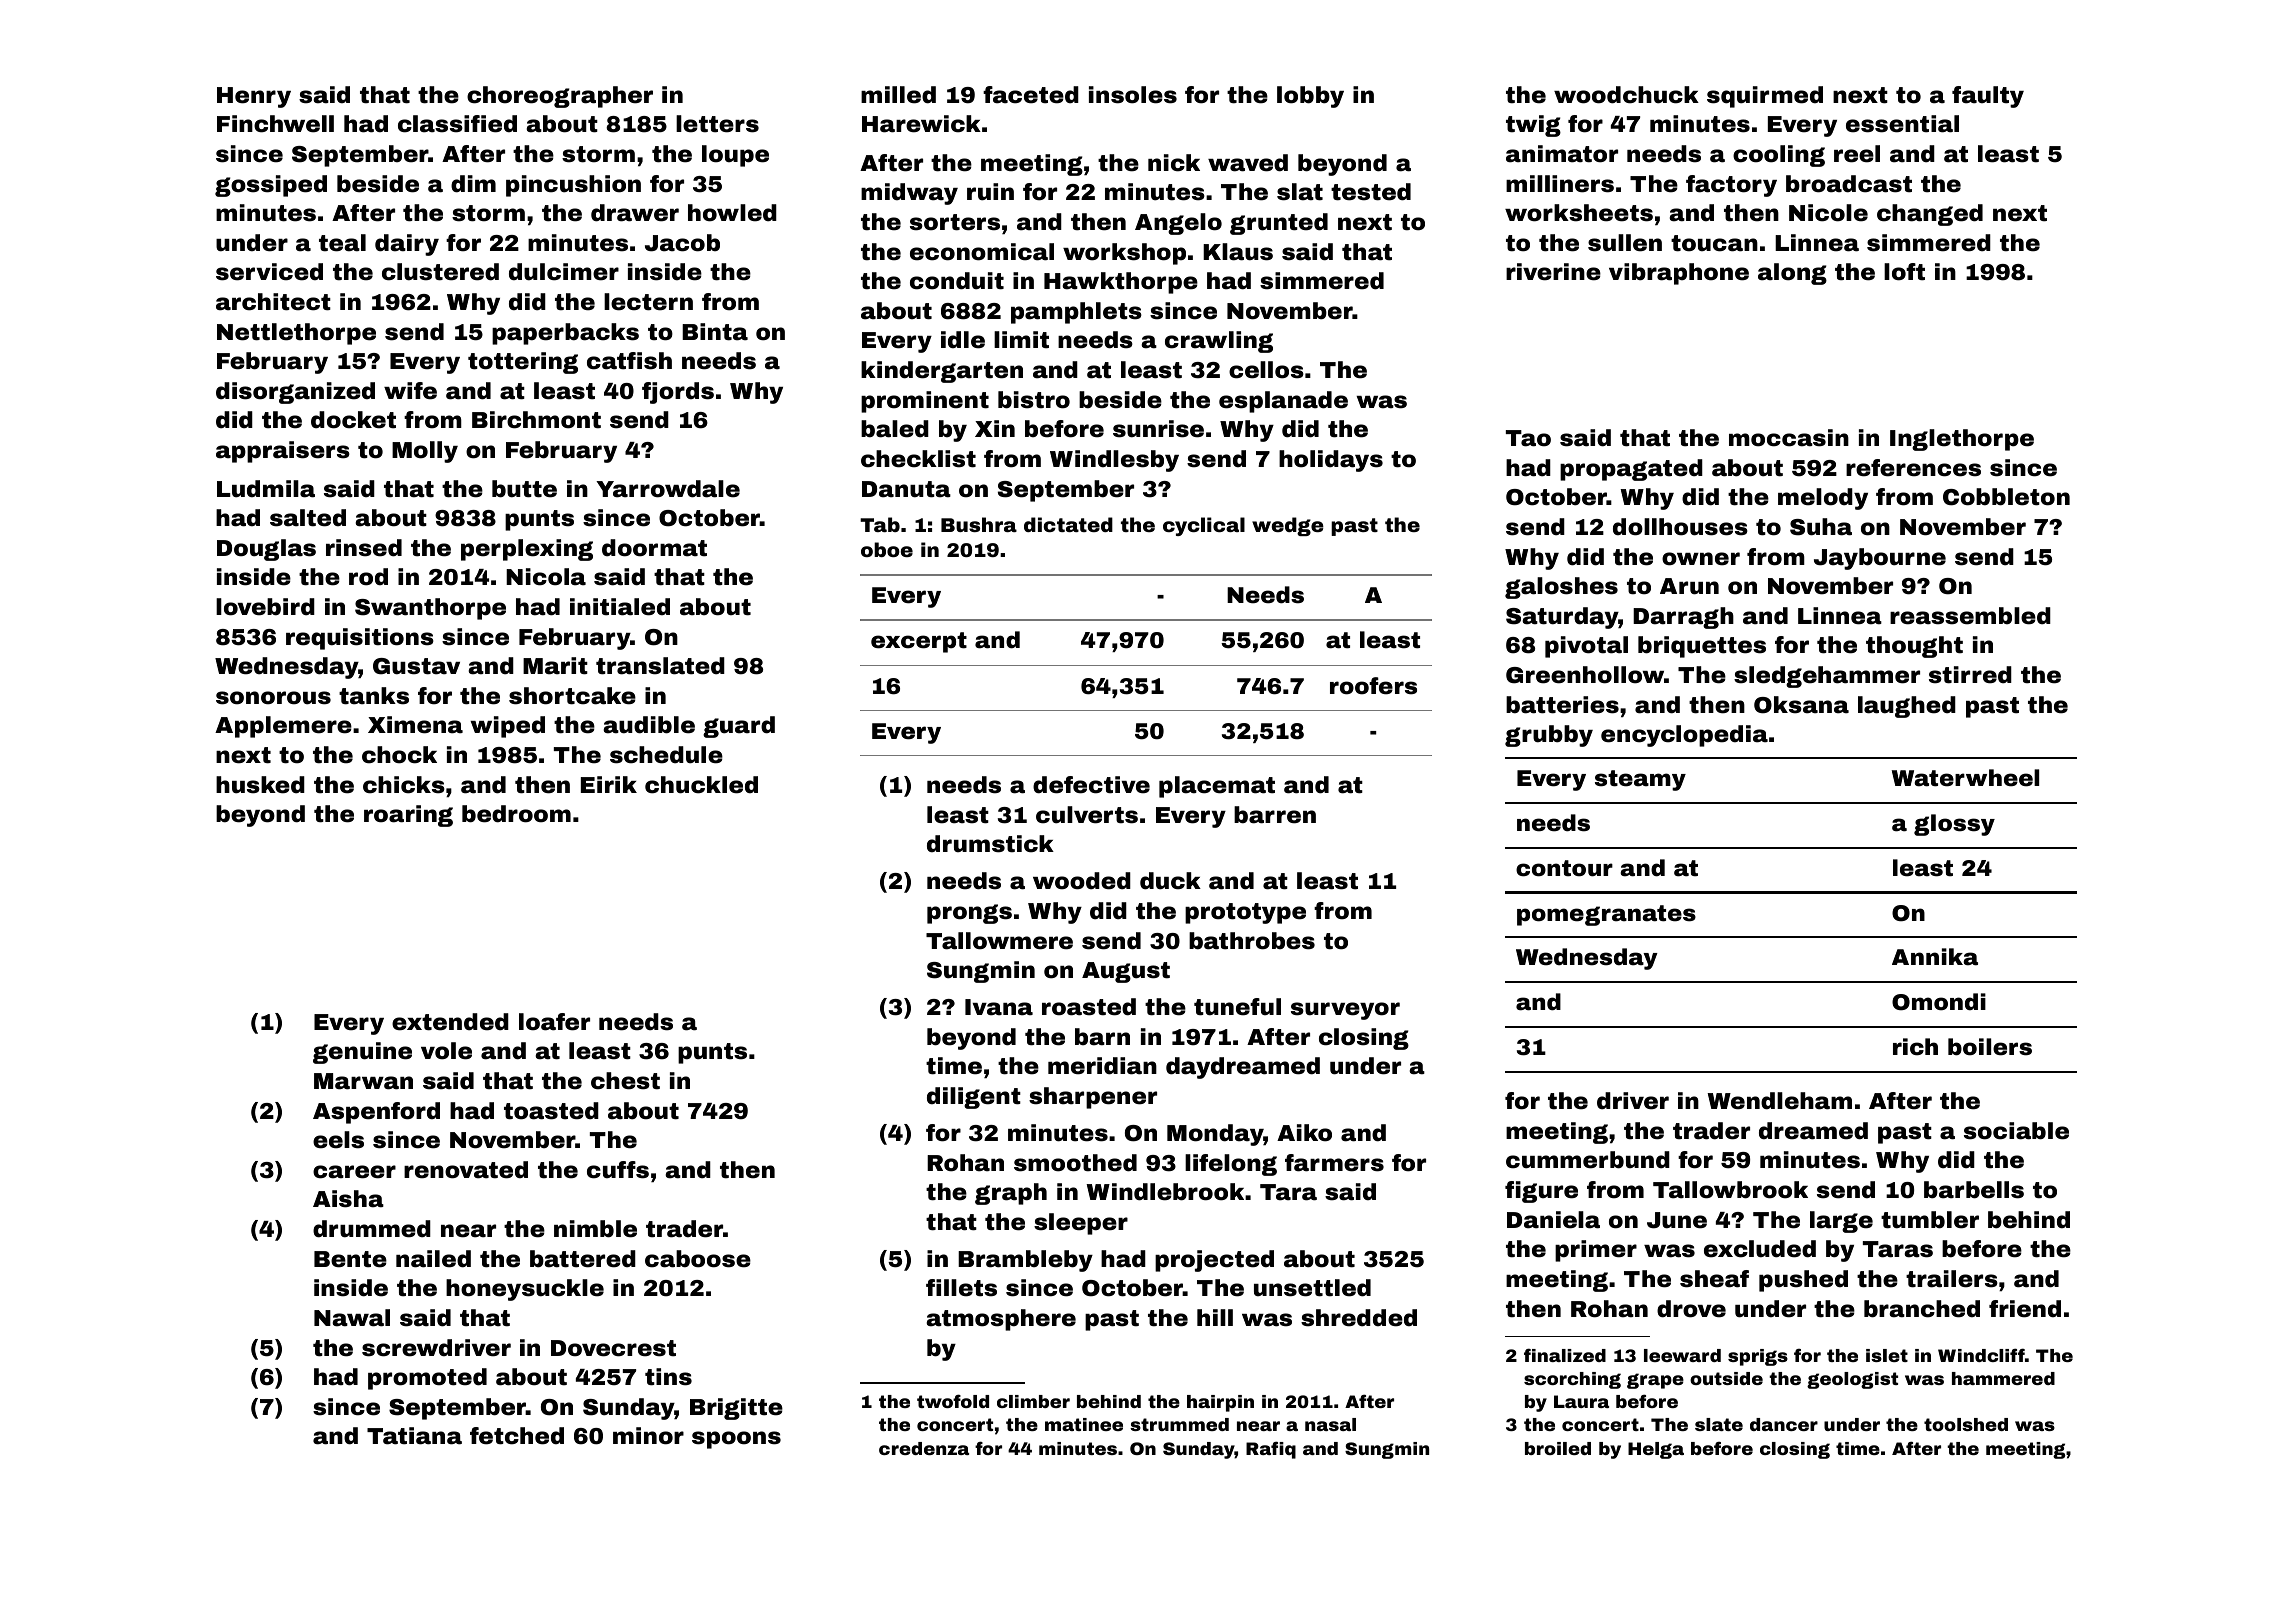  I want to click on dulcimer, so click(564, 272).
